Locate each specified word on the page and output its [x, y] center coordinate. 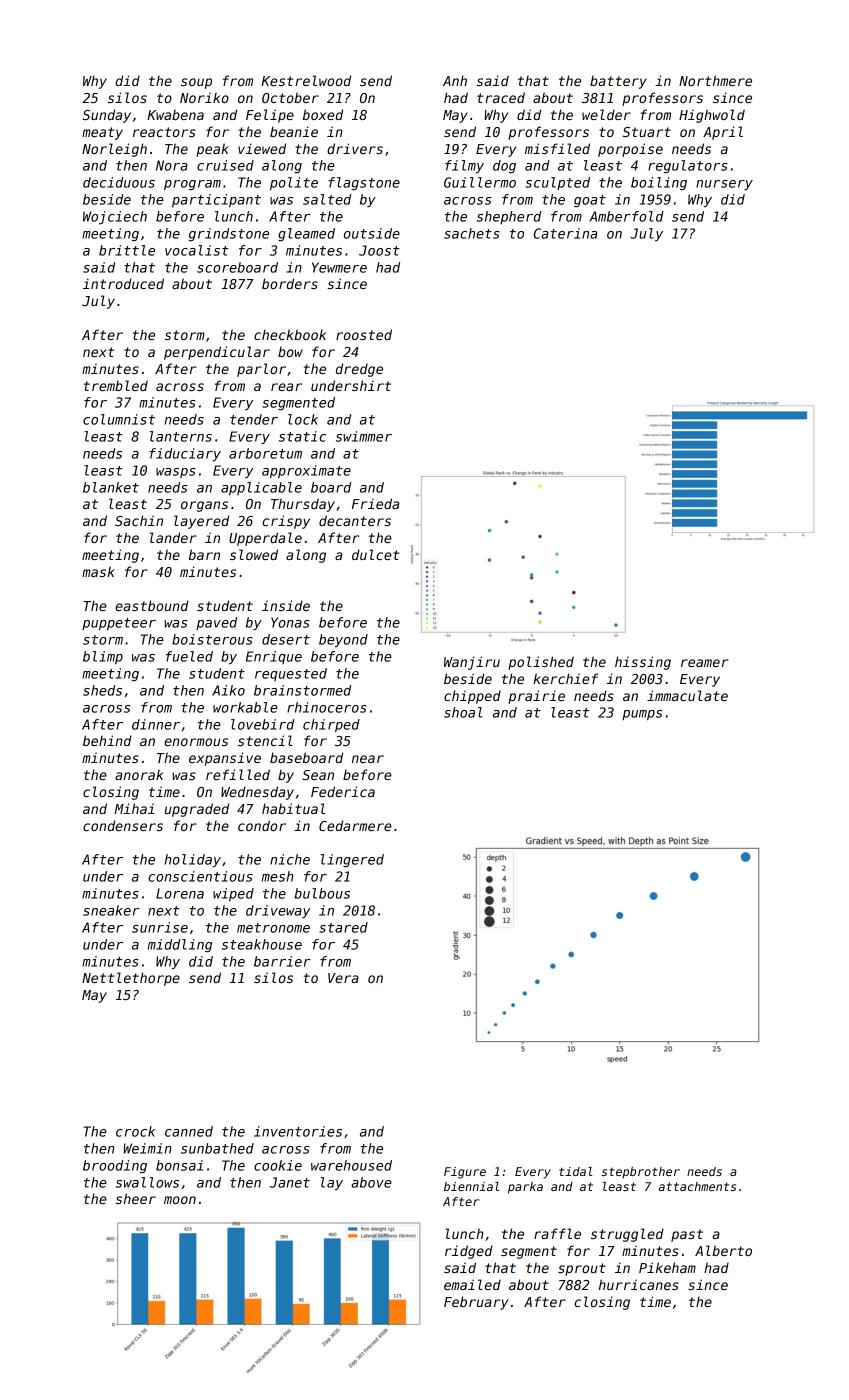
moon [180, 1200]
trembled [116, 385]
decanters [355, 520]
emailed [472, 1284]
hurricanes [639, 1284]
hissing [643, 663]
